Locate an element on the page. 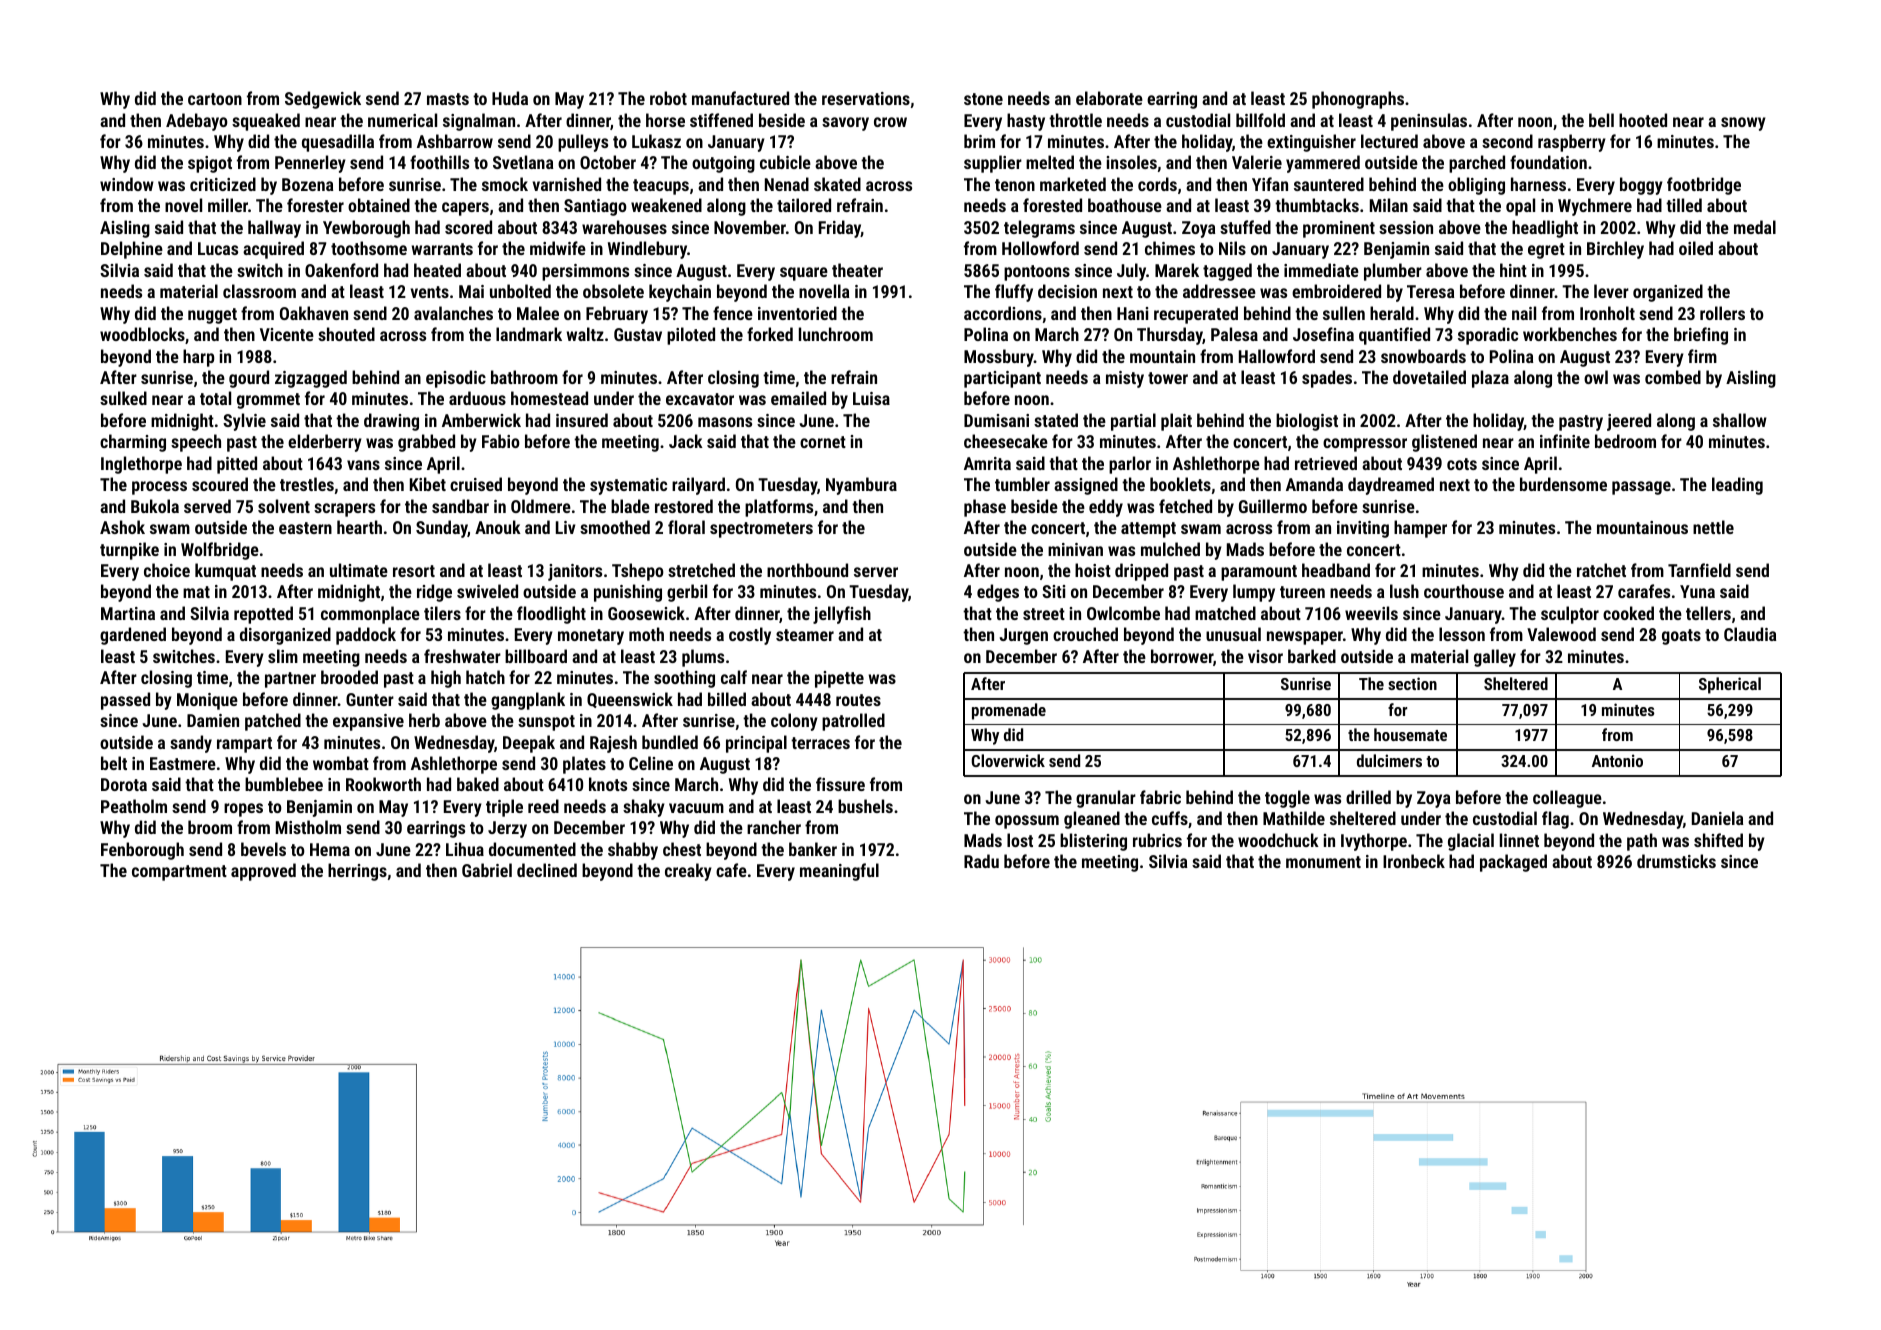 This page has width=1881, height=1330. jellyfish is located at coordinates (842, 615).
